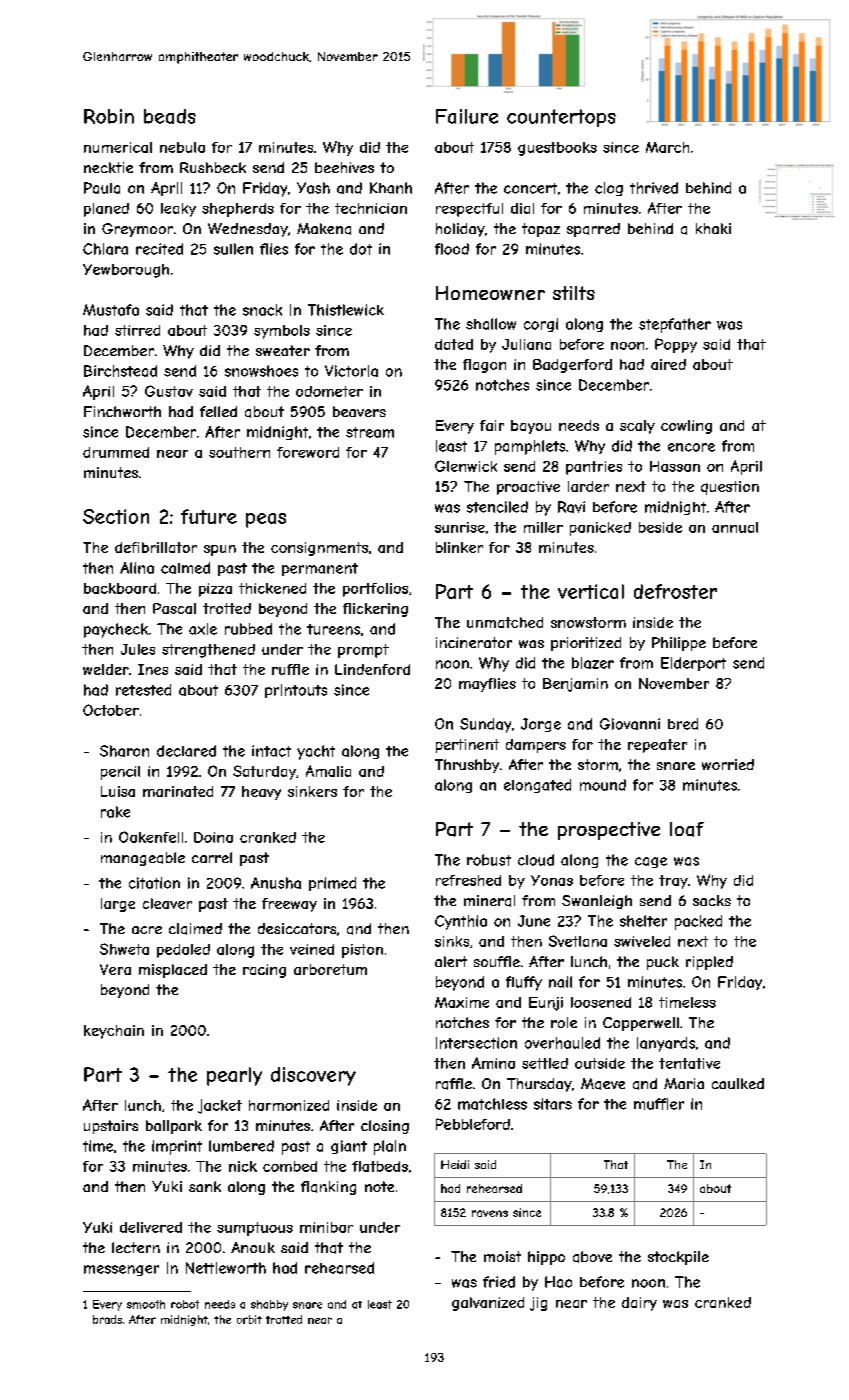 Image resolution: width=849 pixels, height=1400 pixels. What do you see at coordinates (385, 1127) in the page?
I see `closing` at bounding box center [385, 1127].
